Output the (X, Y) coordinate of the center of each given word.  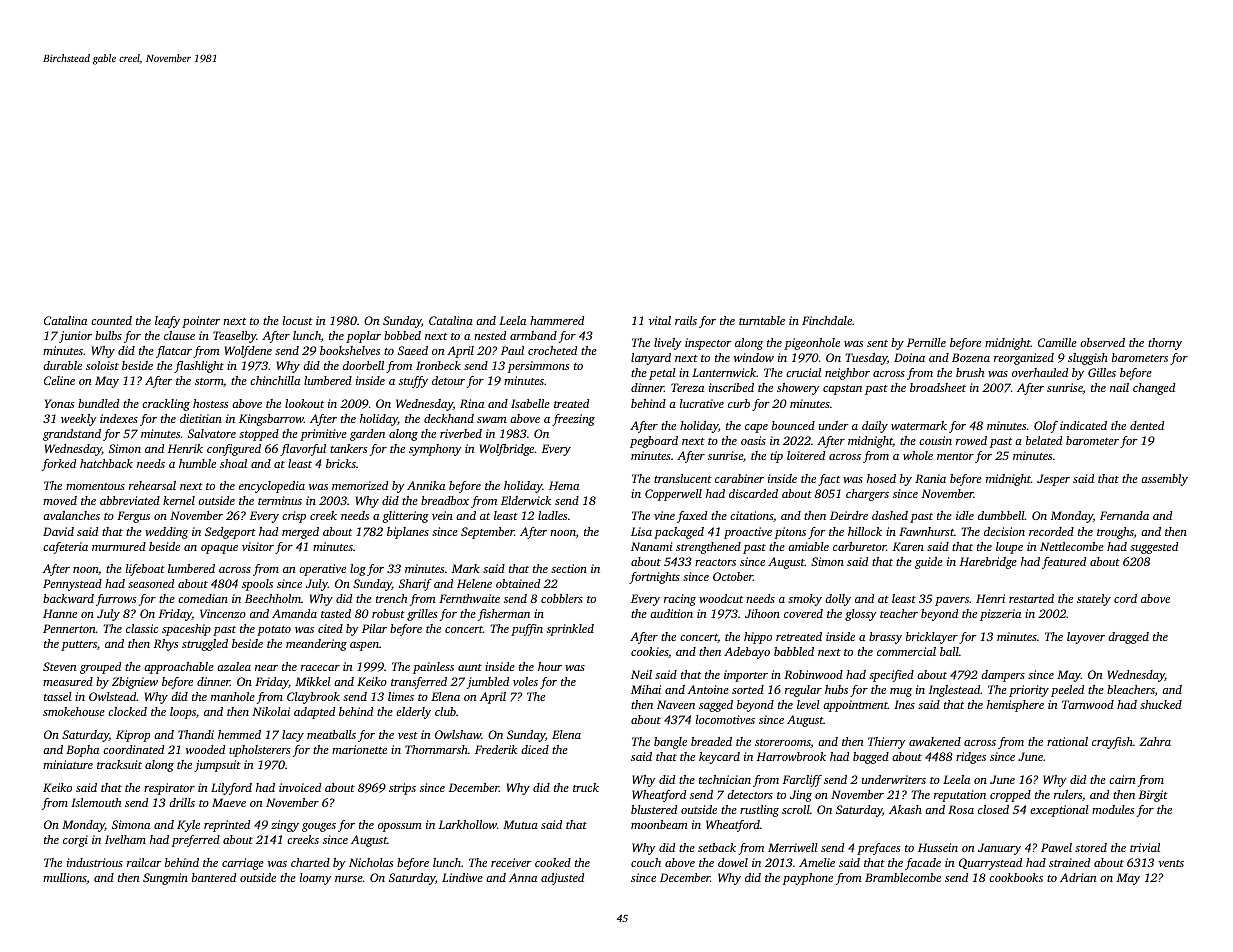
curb (739, 403)
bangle (670, 743)
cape (756, 428)
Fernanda (1124, 515)
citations (751, 515)
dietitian (201, 418)
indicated (1083, 425)
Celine (59, 380)
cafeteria (65, 548)
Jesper (1053, 480)
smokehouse (74, 711)
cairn (1122, 779)
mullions (65, 878)
